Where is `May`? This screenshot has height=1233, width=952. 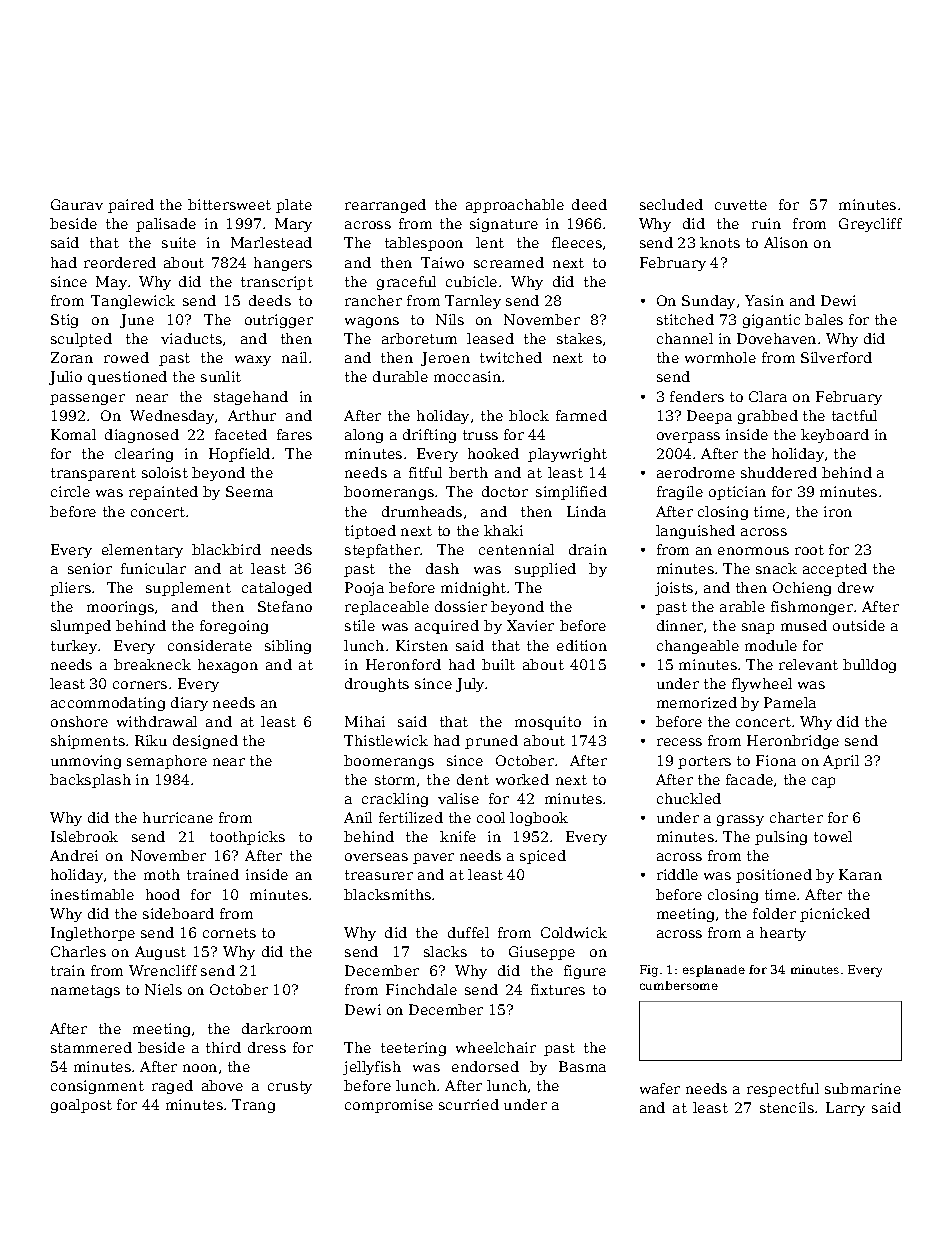
May is located at coordinates (111, 283).
